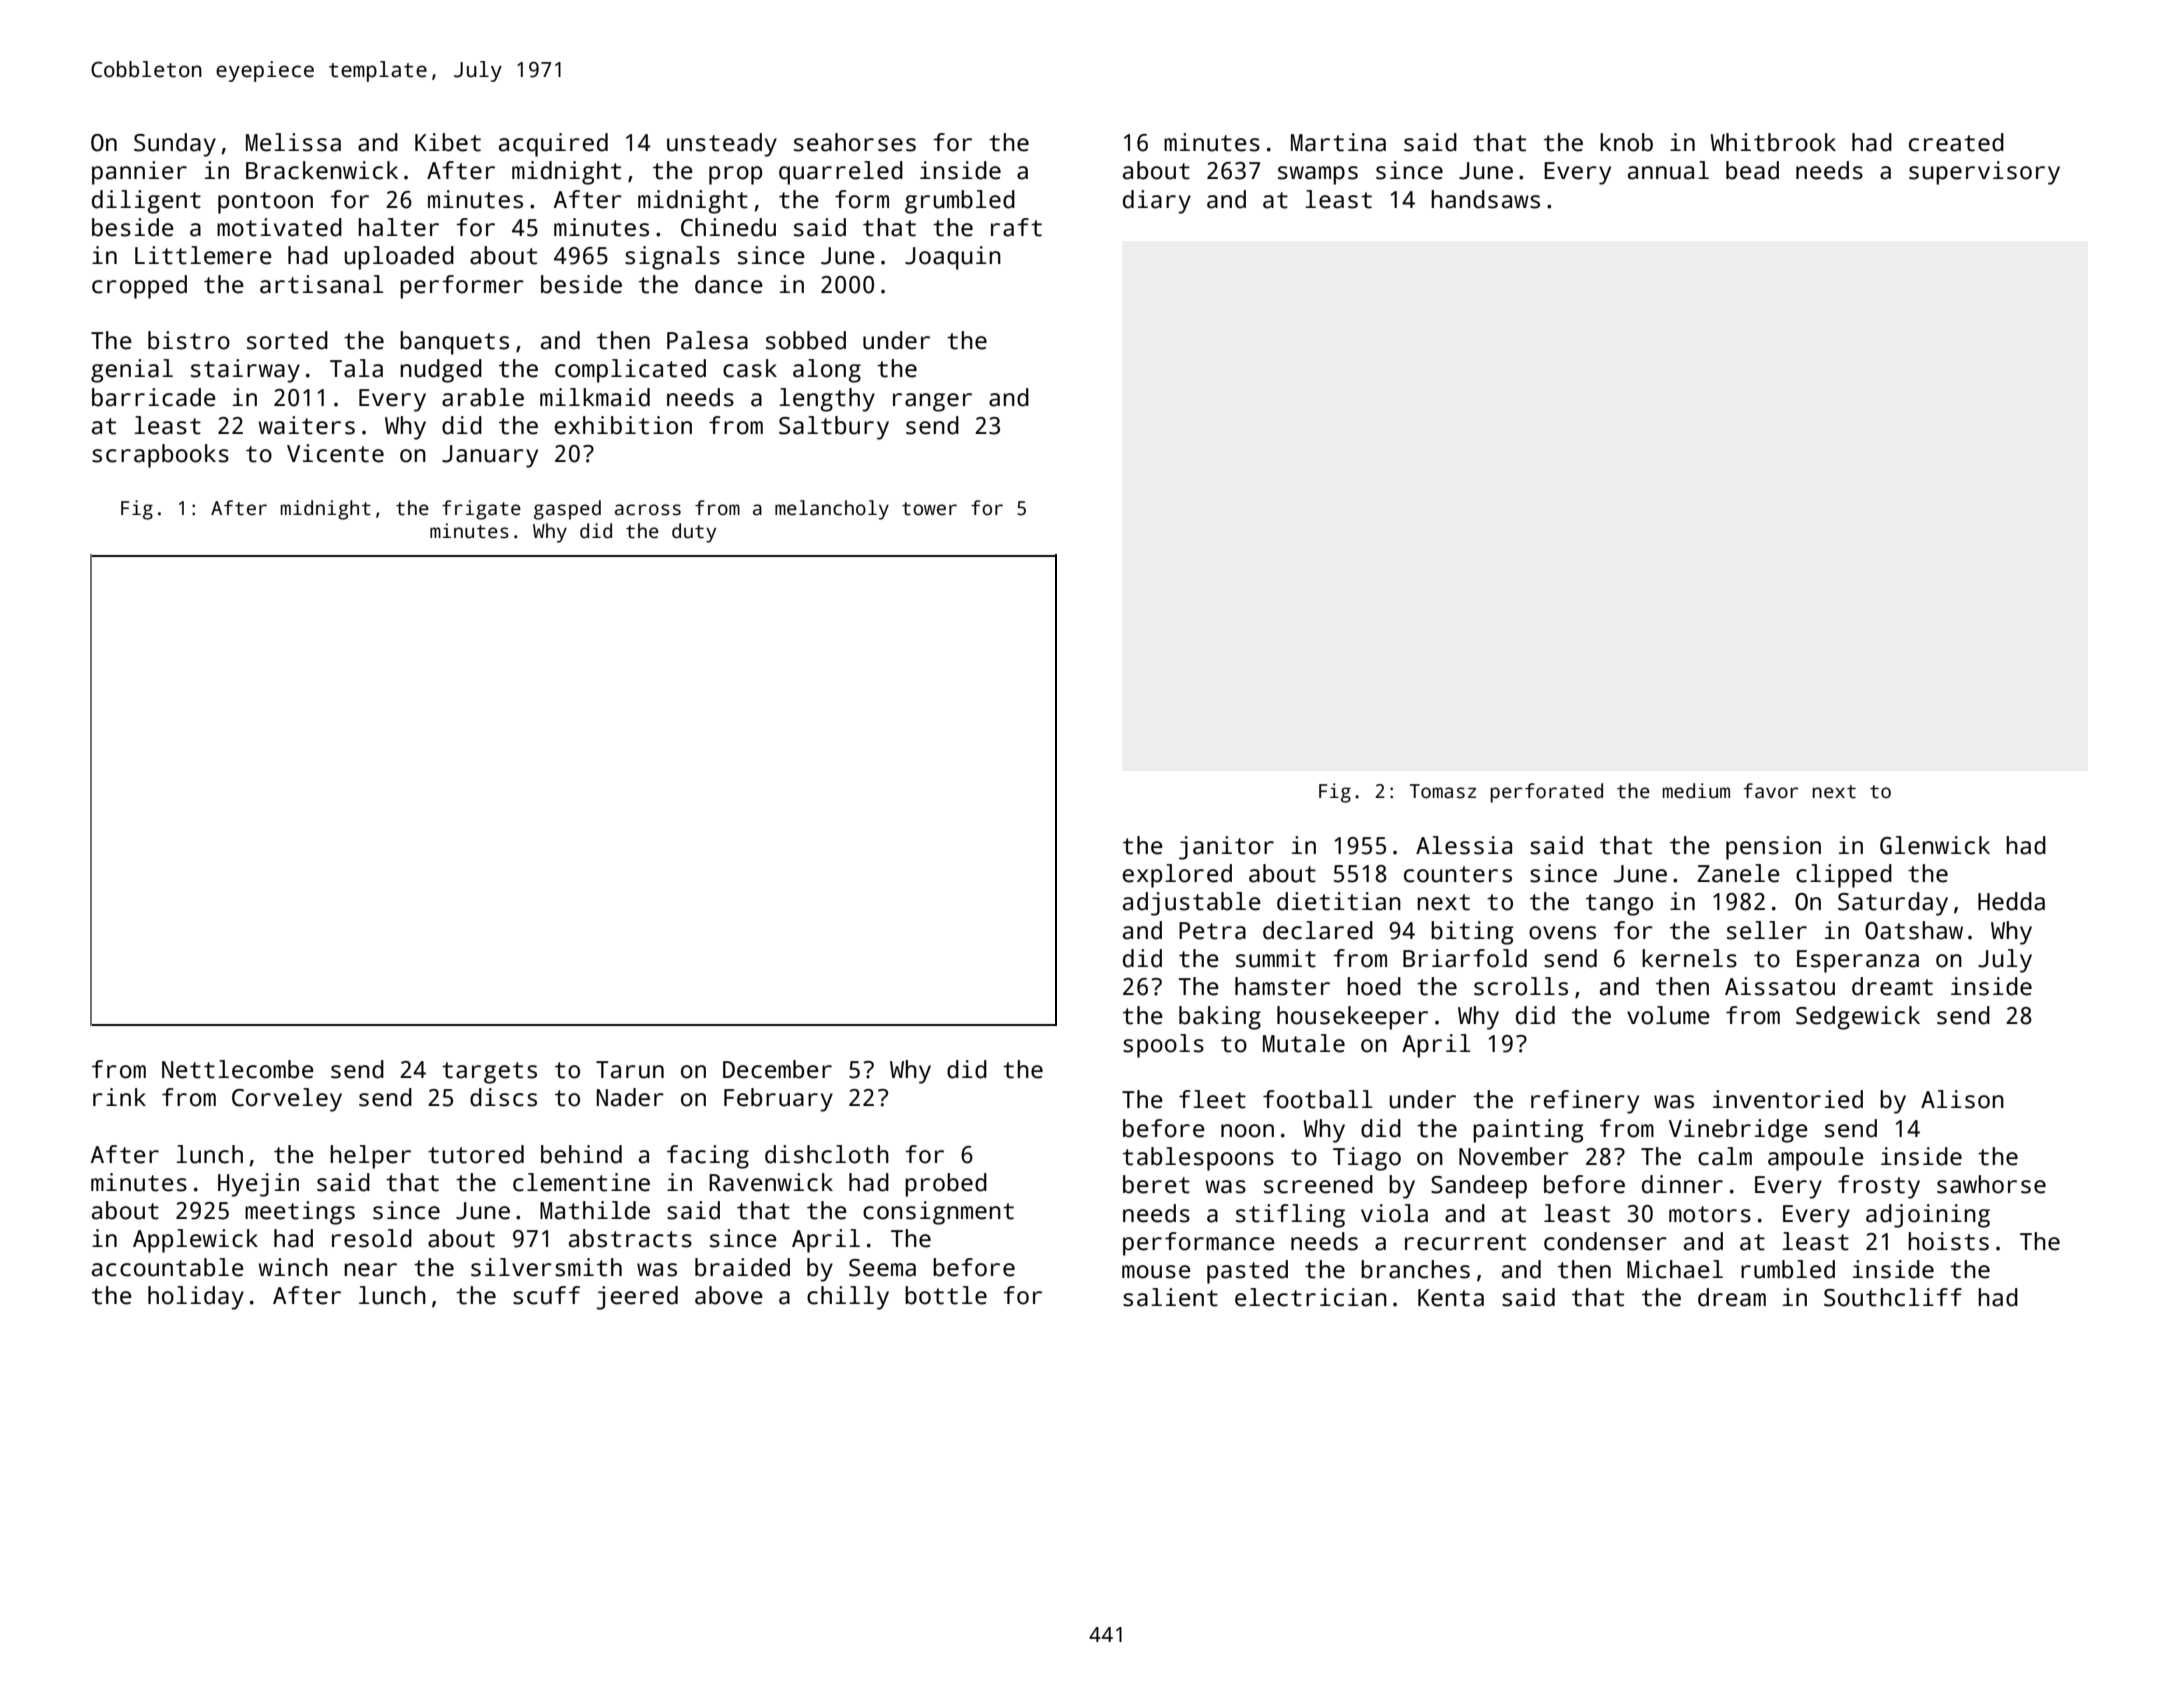  What do you see at coordinates (1367, 1159) in the image?
I see `Tiago` at bounding box center [1367, 1159].
